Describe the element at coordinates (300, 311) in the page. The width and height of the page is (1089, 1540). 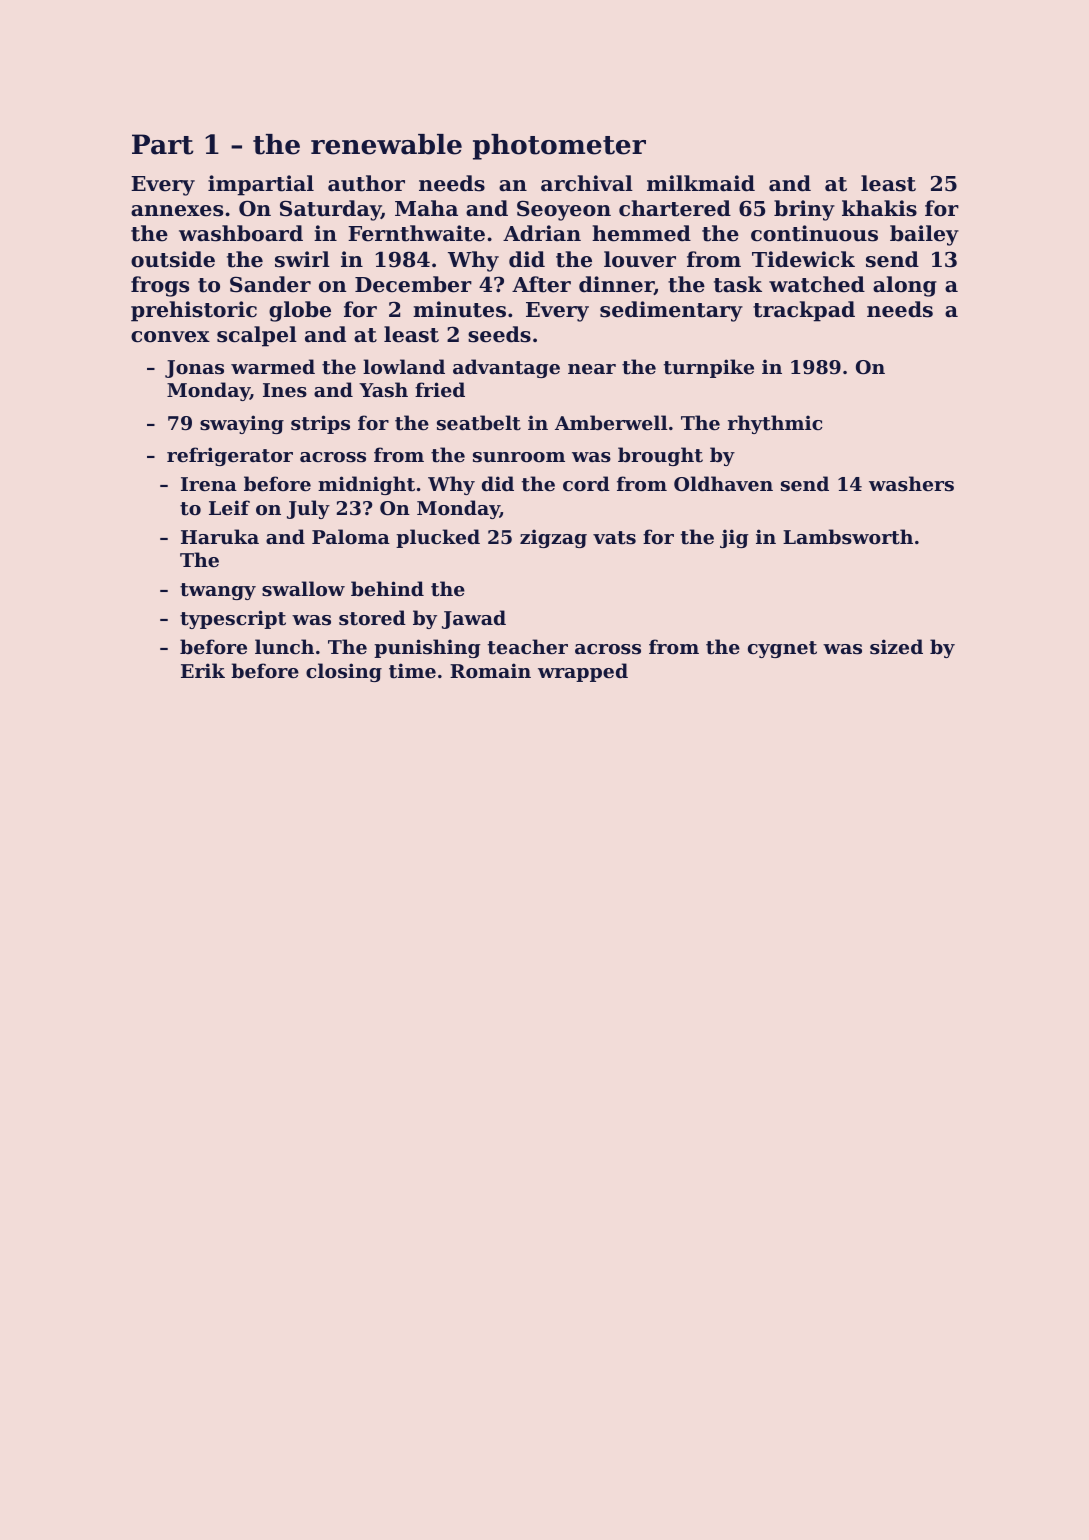
I see `globe` at that location.
